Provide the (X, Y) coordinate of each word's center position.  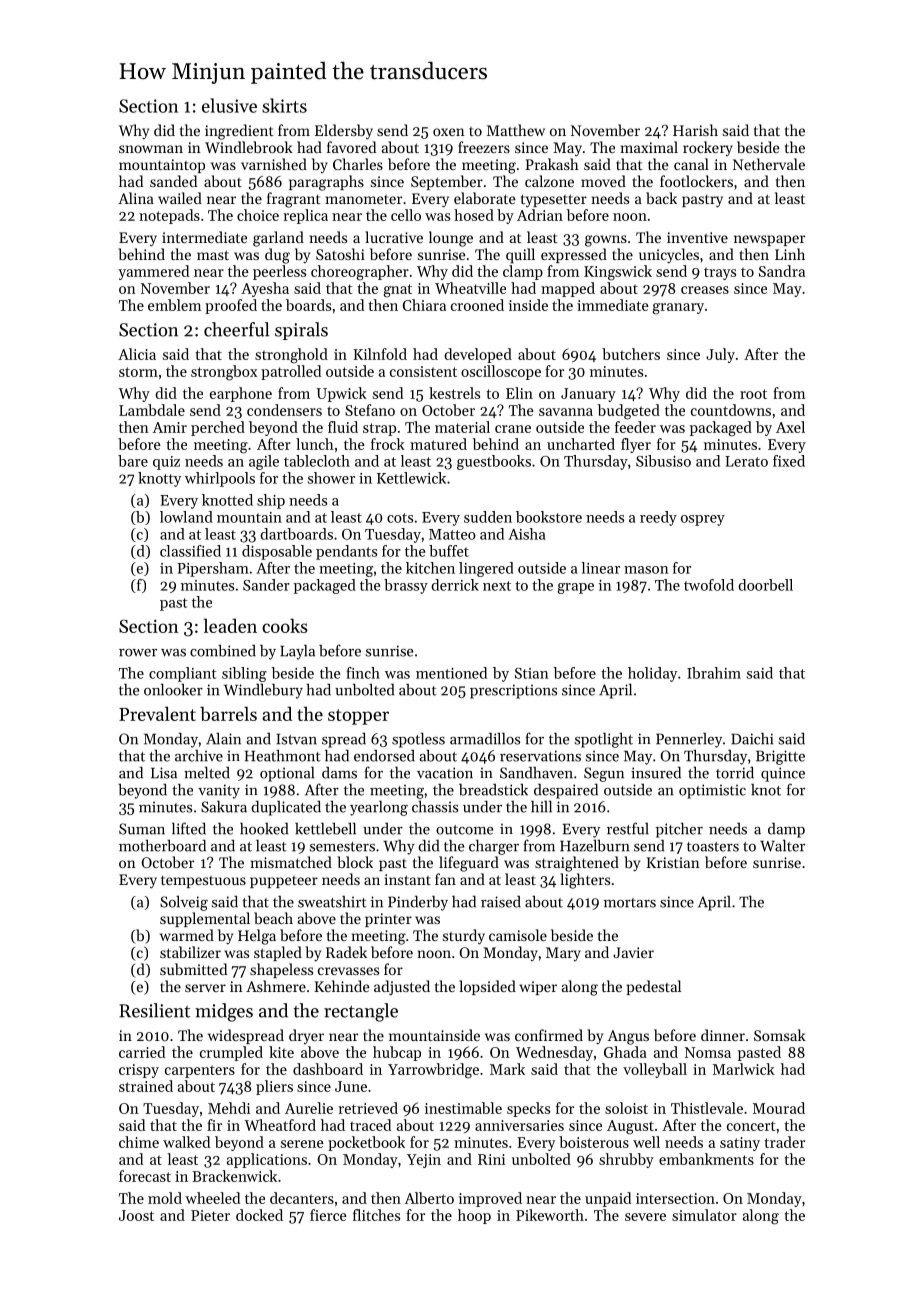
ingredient (239, 132)
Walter (782, 845)
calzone (549, 181)
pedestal (654, 987)
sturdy (464, 937)
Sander (266, 585)
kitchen (430, 568)
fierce (328, 1215)
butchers (631, 354)
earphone (241, 394)
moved (603, 181)
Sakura (224, 807)
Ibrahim (714, 673)
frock (388, 444)
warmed (187, 935)
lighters (585, 881)
